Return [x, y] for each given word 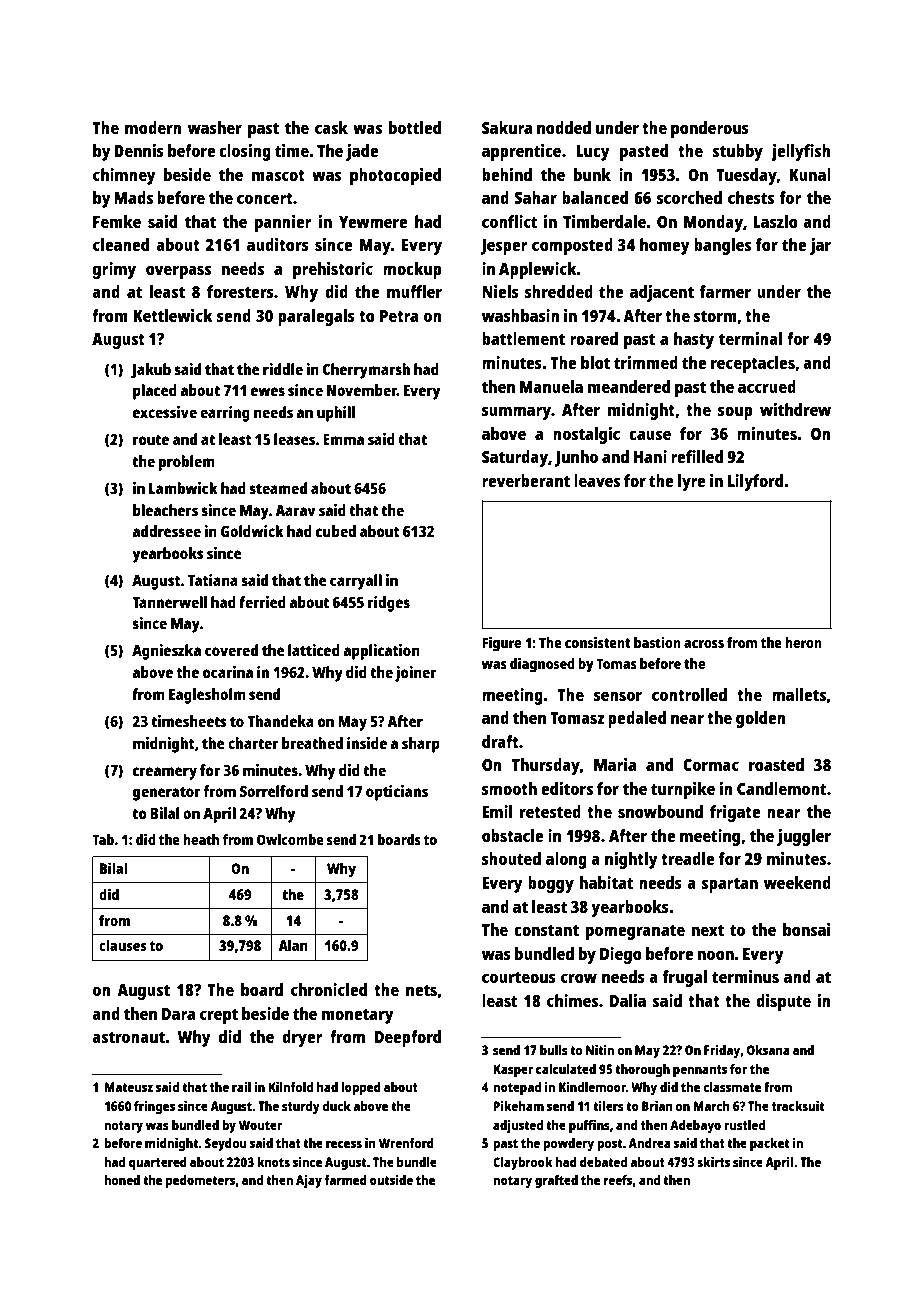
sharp [421, 745]
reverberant [526, 480]
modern [153, 127]
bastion [657, 642]
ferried [262, 602]
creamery [165, 773]
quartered [158, 1163]
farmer [725, 291]
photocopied [395, 176]
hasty [694, 340]
